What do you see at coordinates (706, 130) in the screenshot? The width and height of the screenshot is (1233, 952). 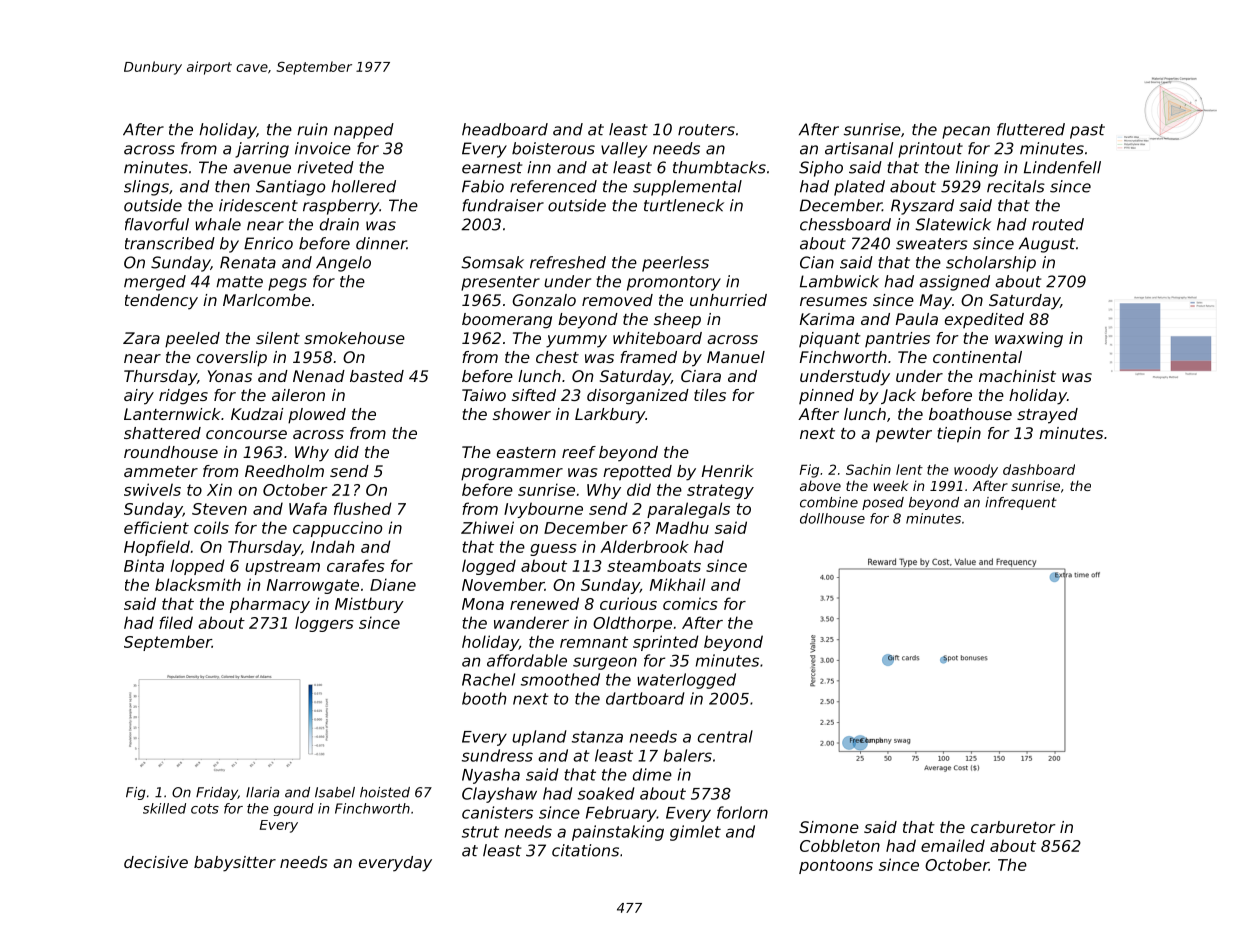 I see `routers` at bounding box center [706, 130].
